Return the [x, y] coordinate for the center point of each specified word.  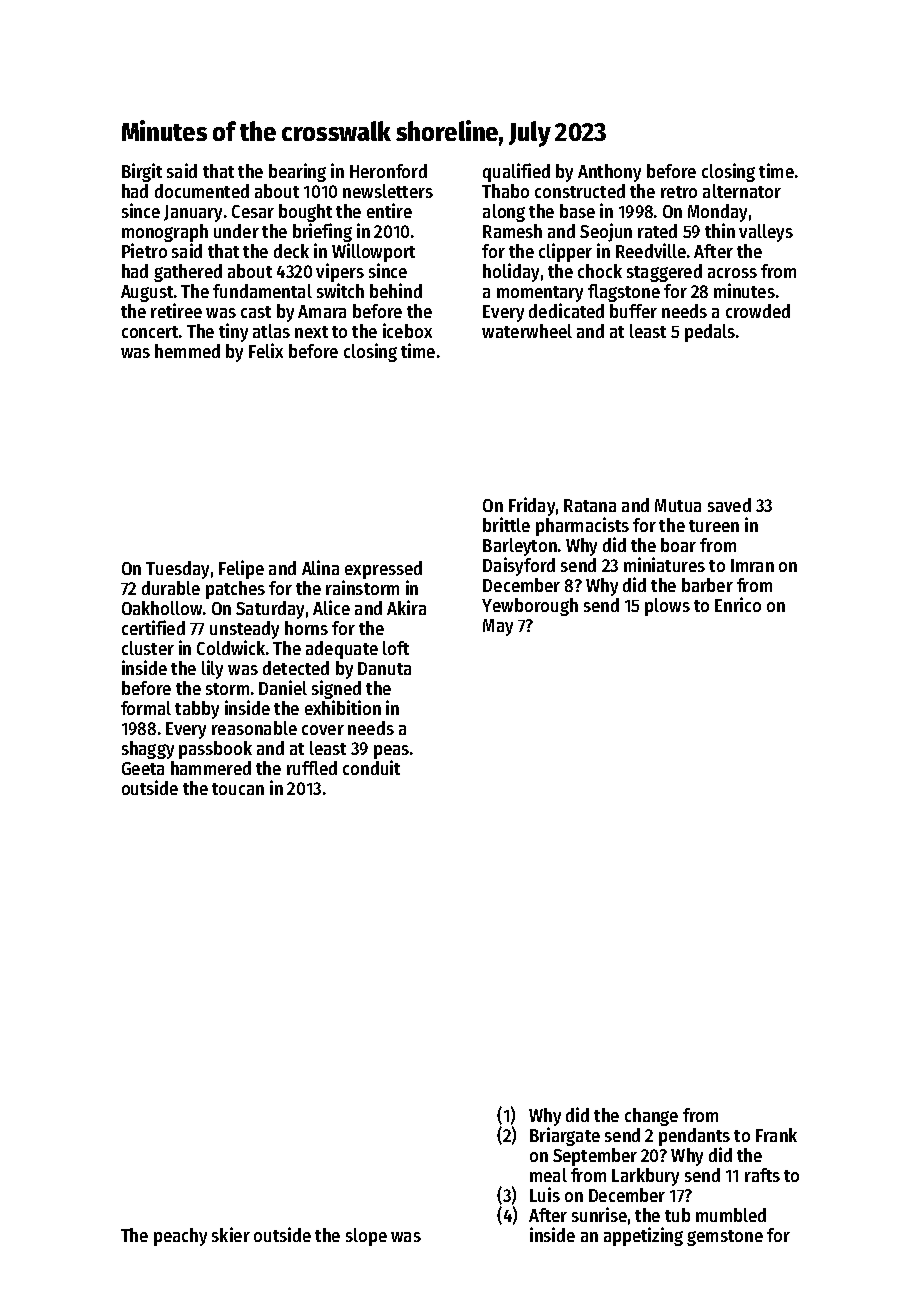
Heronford [388, 171]
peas [391, 752]
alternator [742, 191]
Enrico [738, 604]
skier [231, 1234]
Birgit [142, 172]
